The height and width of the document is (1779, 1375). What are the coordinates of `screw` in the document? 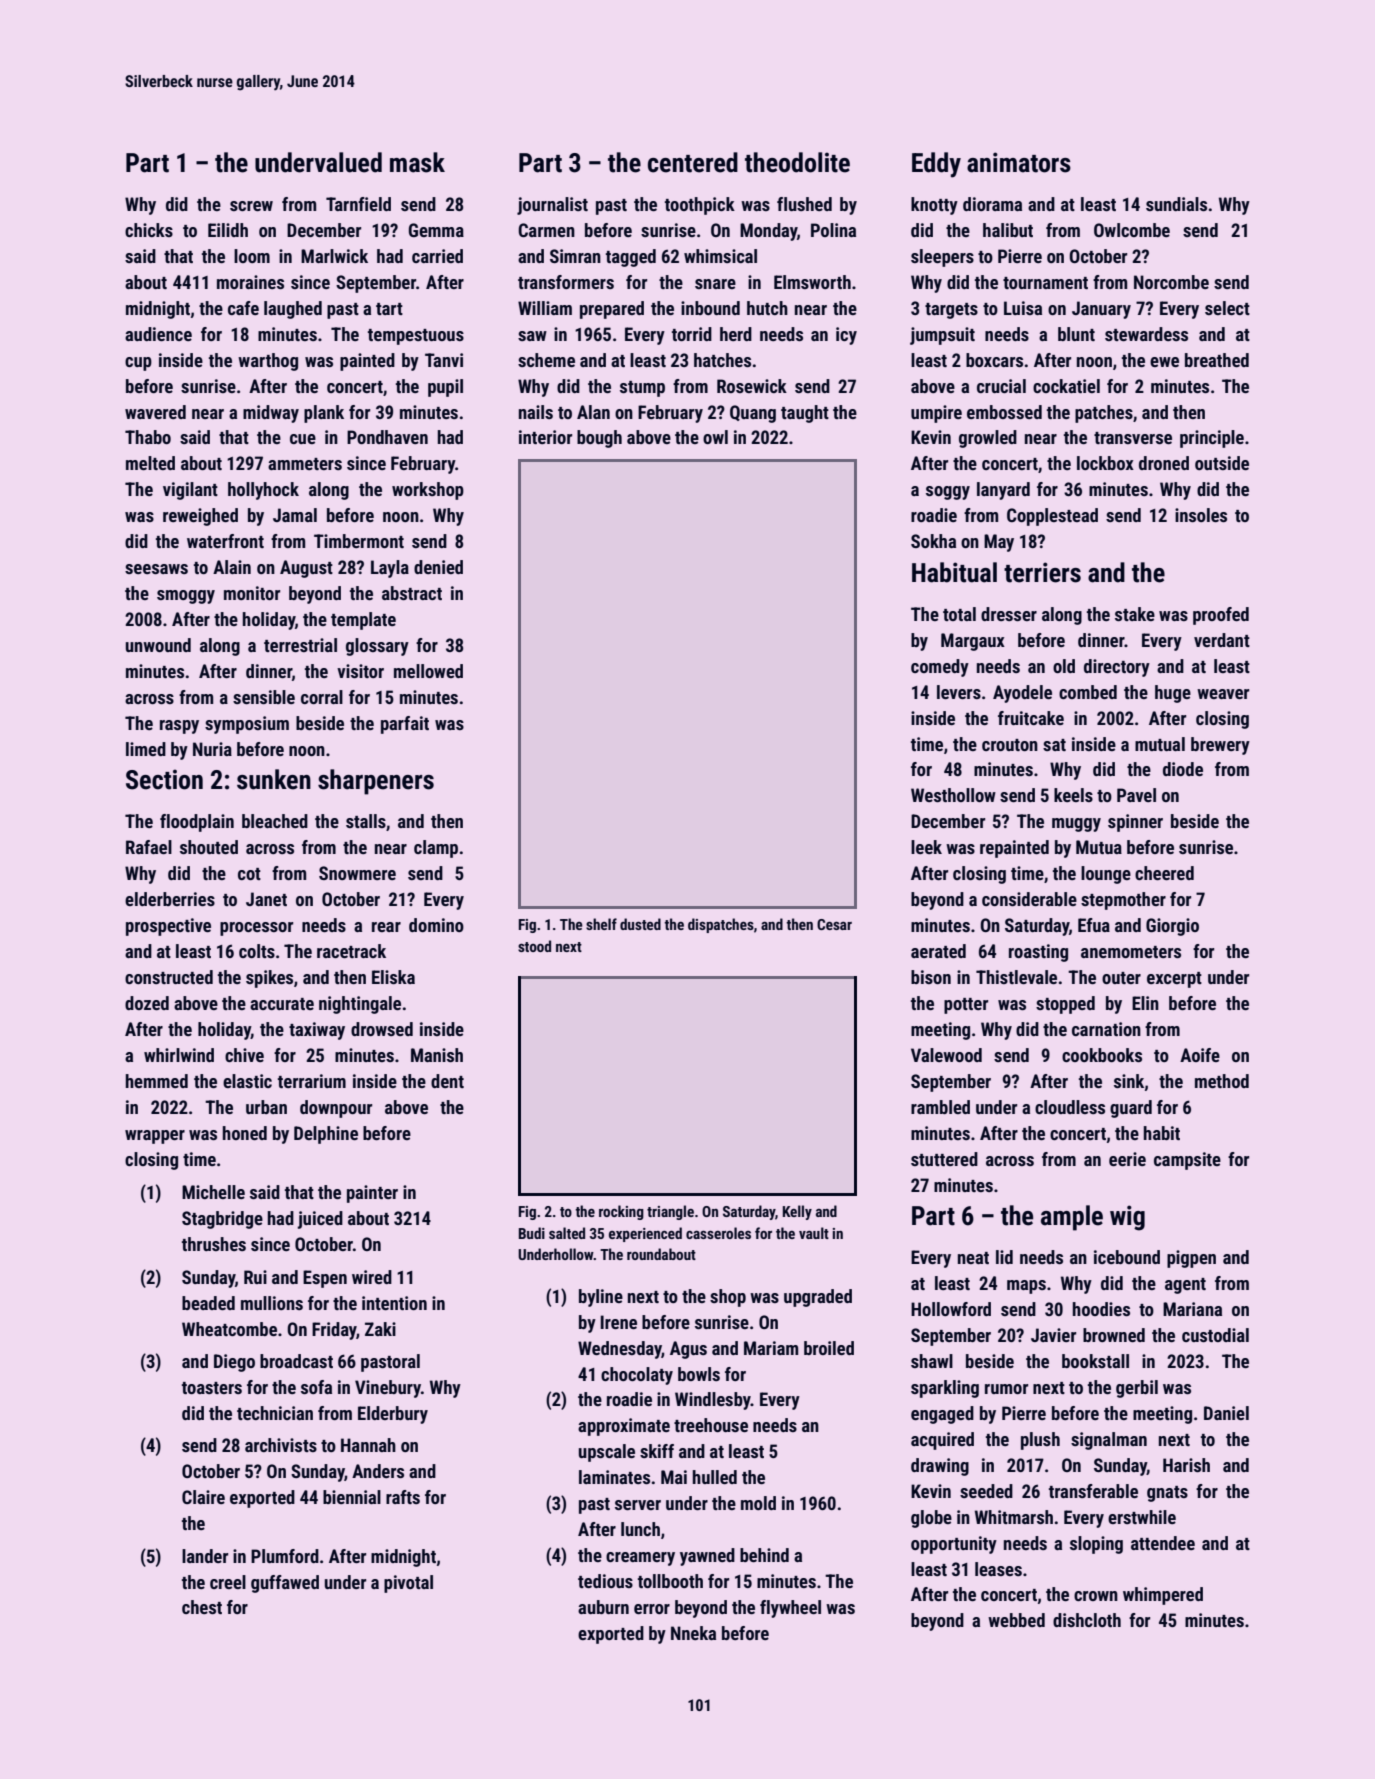 It's located at (251, 206).
